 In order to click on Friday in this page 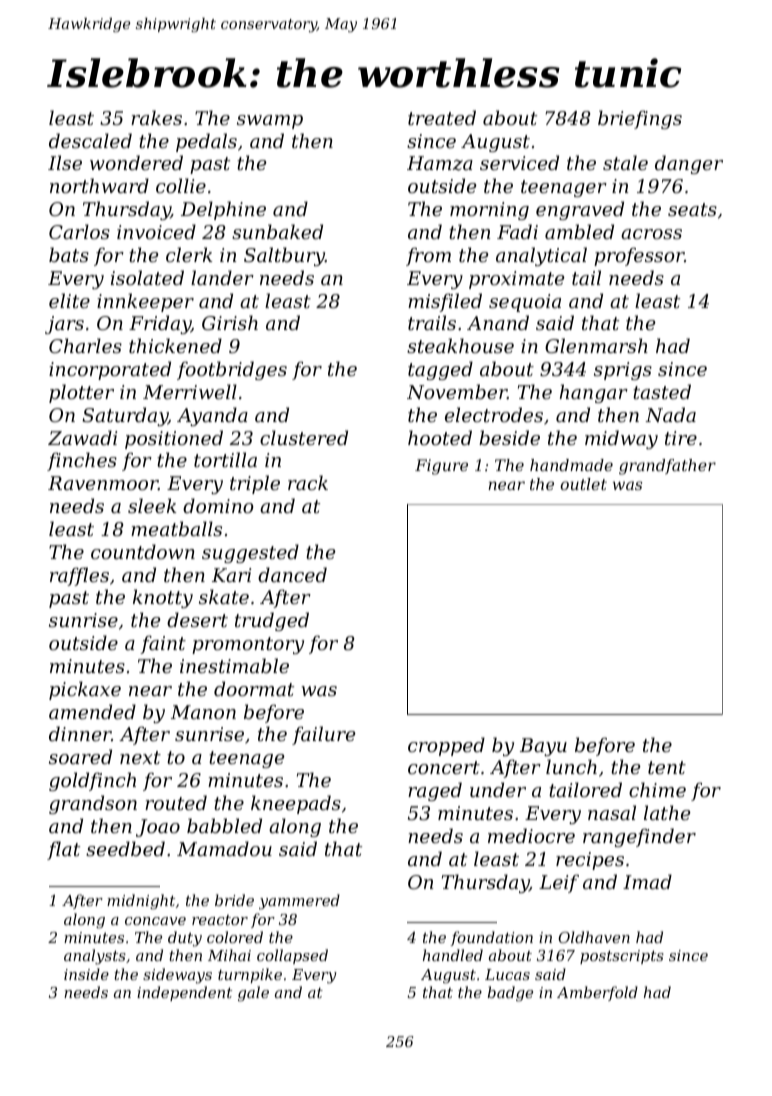, I will do `click(160, 324)`.
